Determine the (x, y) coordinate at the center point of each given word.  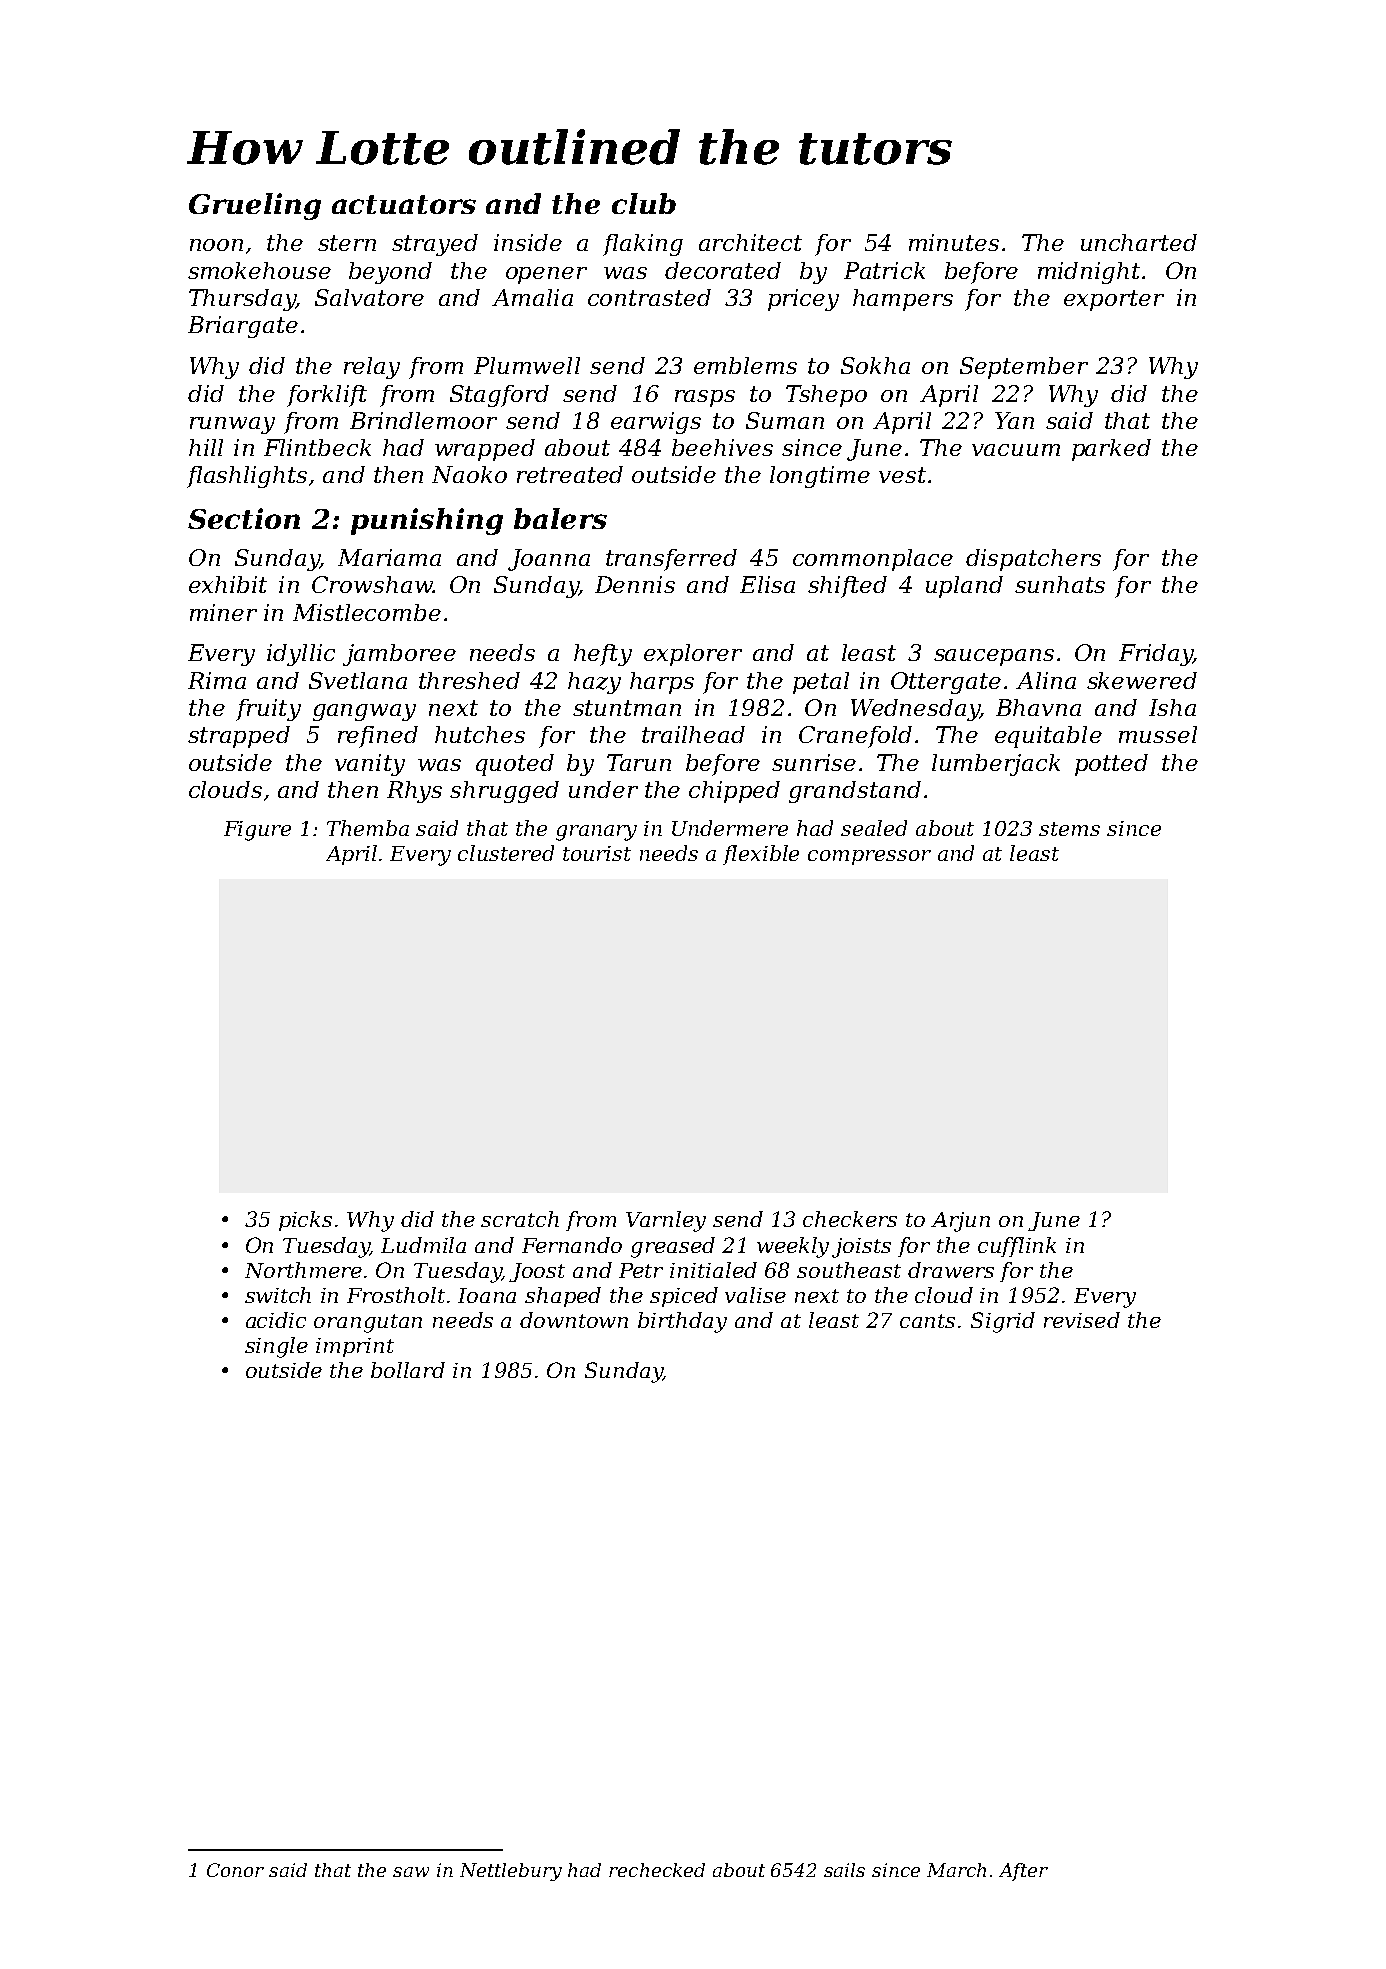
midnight (1089, 273)
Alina (1046, 680)
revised (1082, 1320)
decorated (723, 270)
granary (596, 833)
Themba (368, 828)
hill (206, 447)
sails (844, 1870)
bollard (408, 1370)
